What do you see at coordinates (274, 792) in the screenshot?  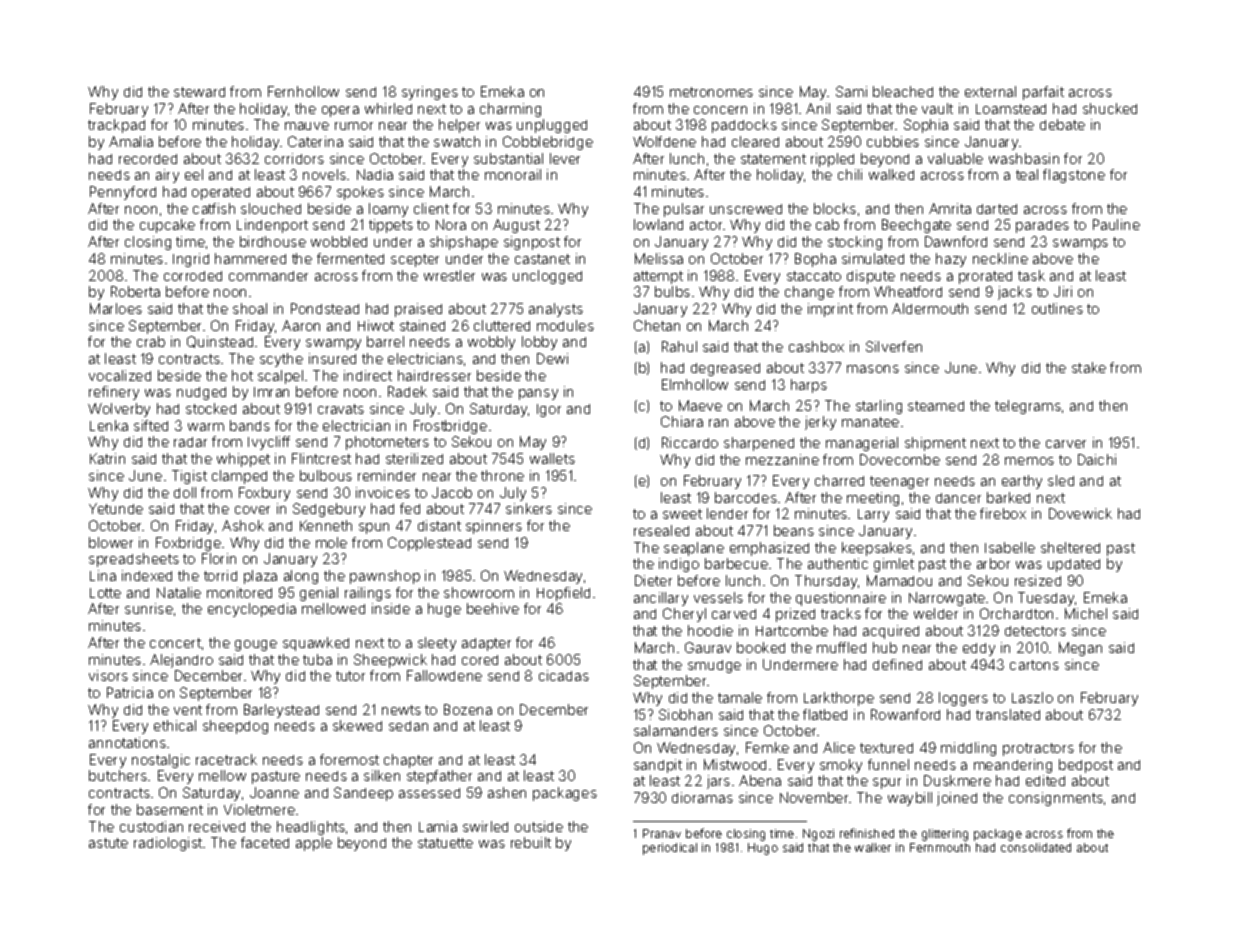 I see `Joanne` at bounding box center [274, 792].
